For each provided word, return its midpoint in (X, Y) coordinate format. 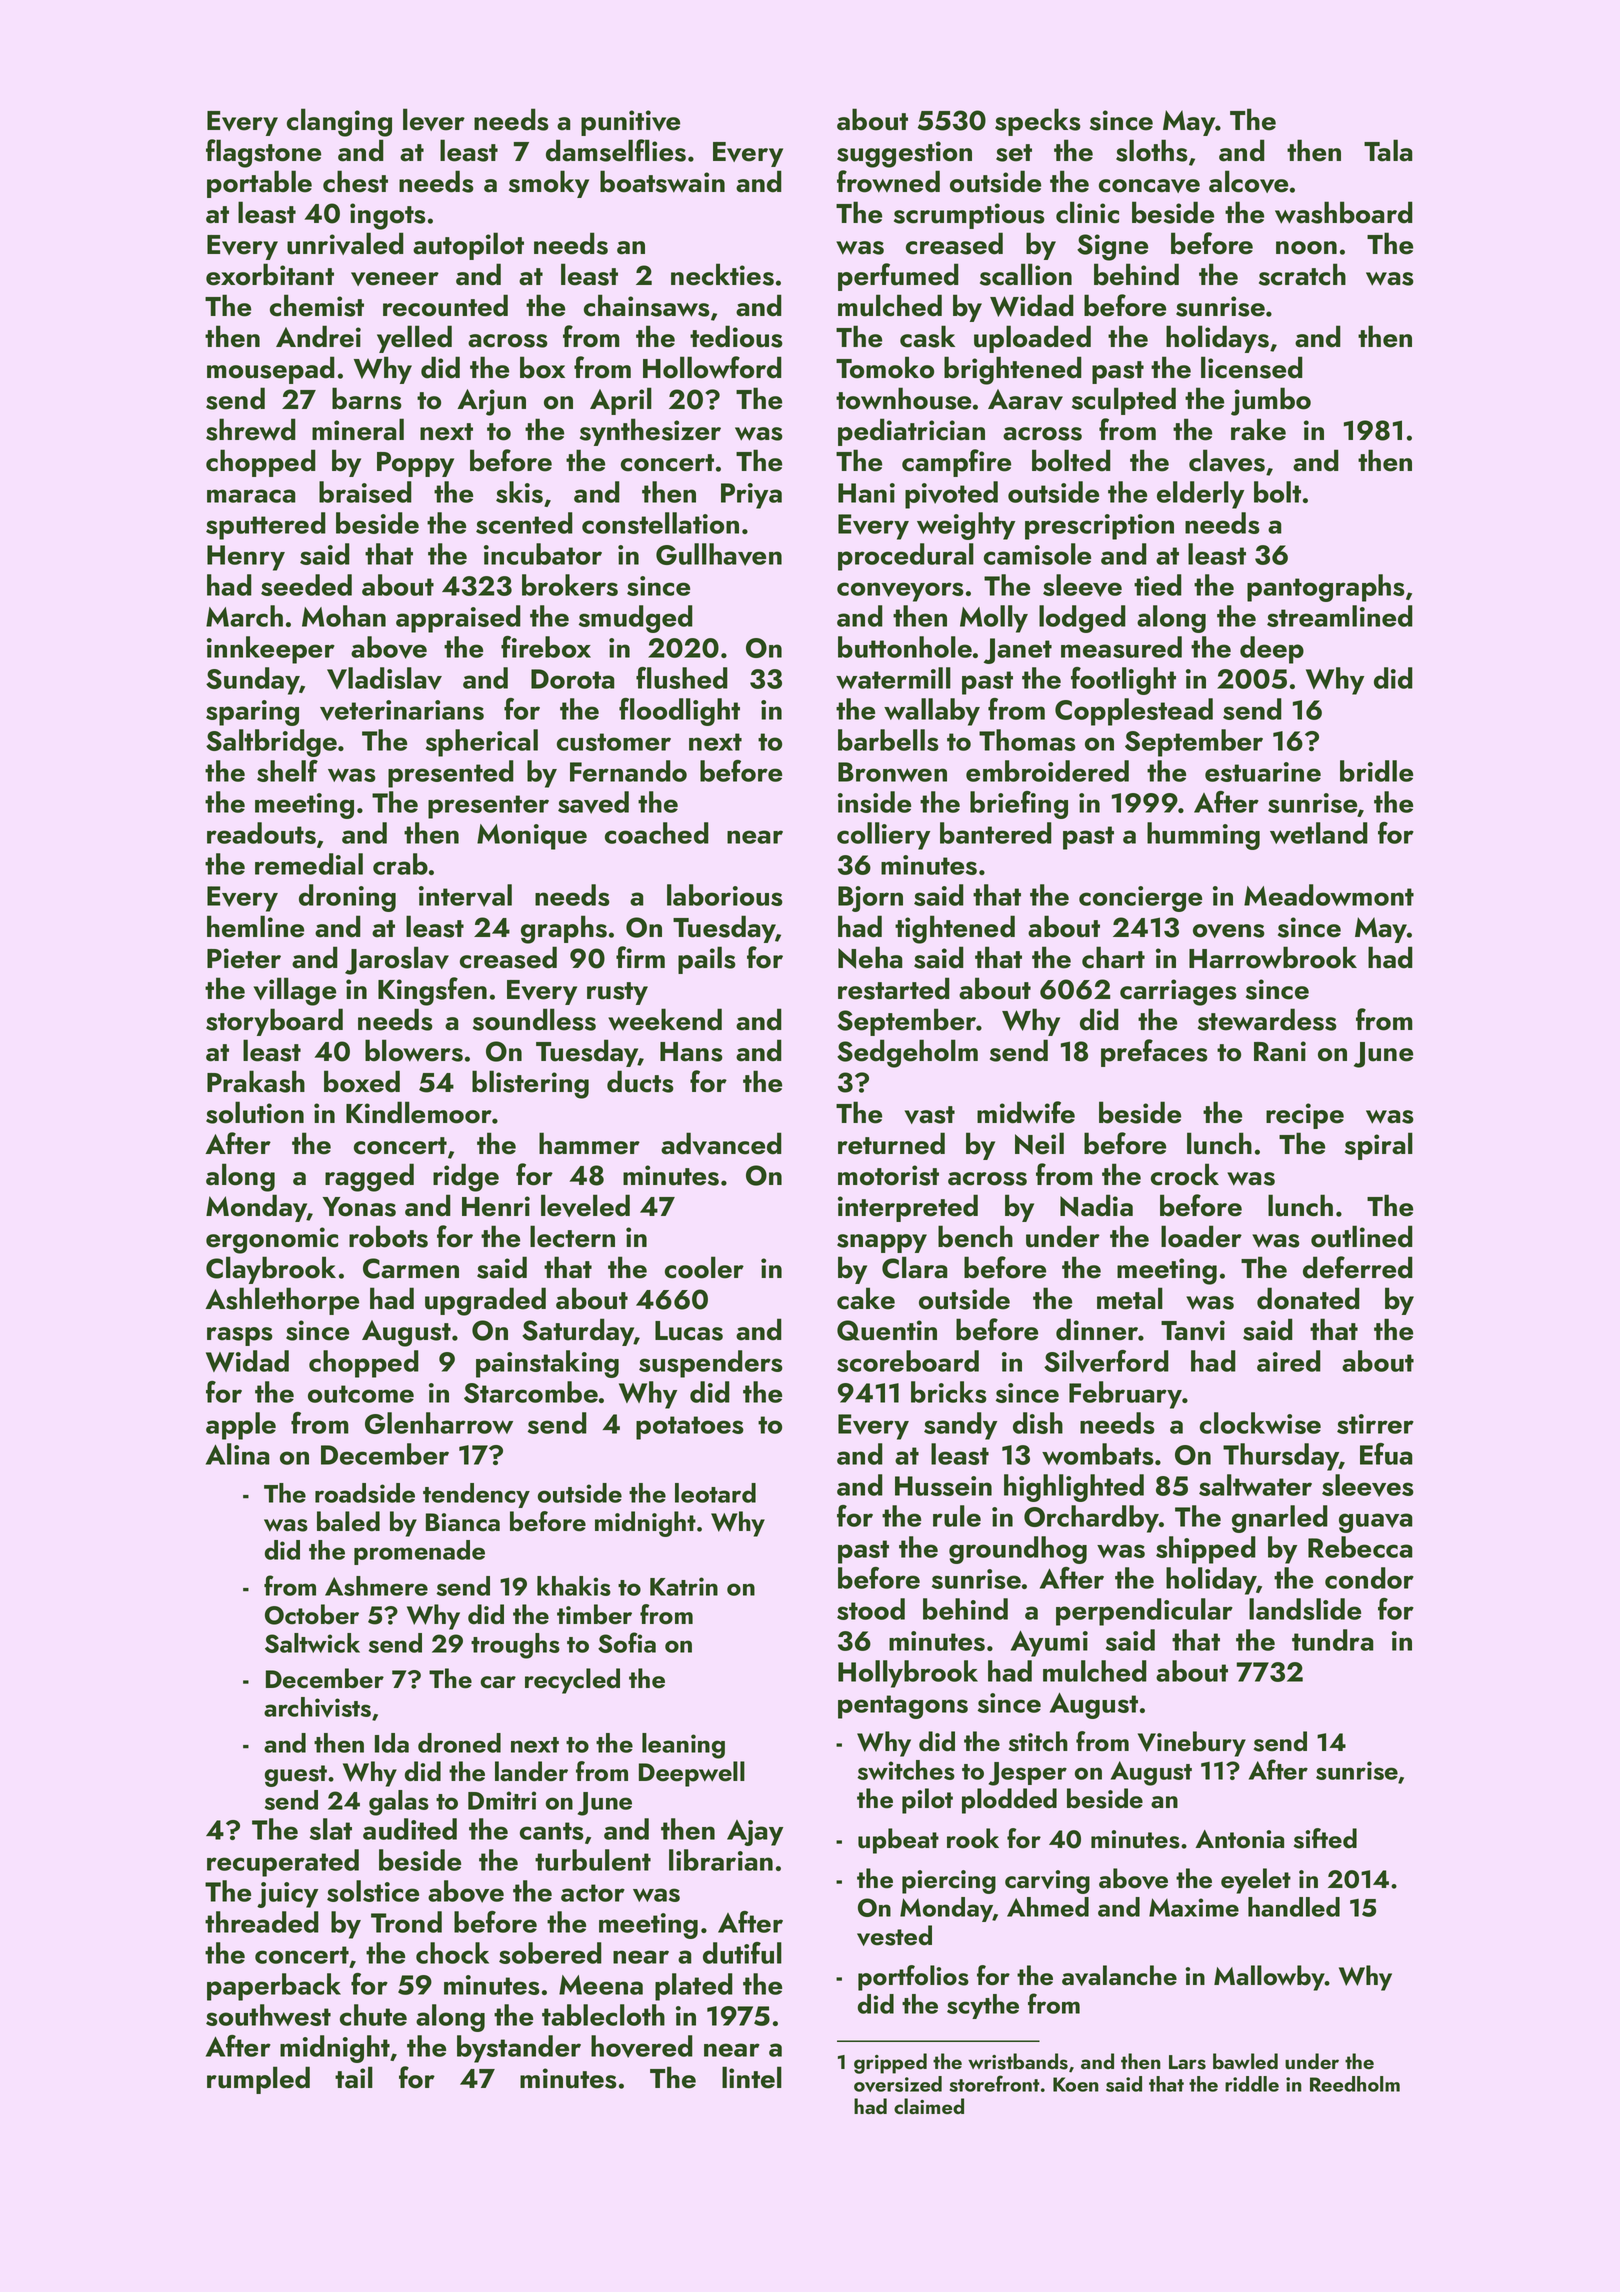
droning (347, 898)
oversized (898, 2084)
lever (434, 119)
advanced (721, 1143)
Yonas (359, 1207)
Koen (1076, 2084)
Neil (1039, 1143)
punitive (630, 123)
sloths (1152, 150)
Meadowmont (1329, 895)
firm (640, 957)
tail (354, 2077)
